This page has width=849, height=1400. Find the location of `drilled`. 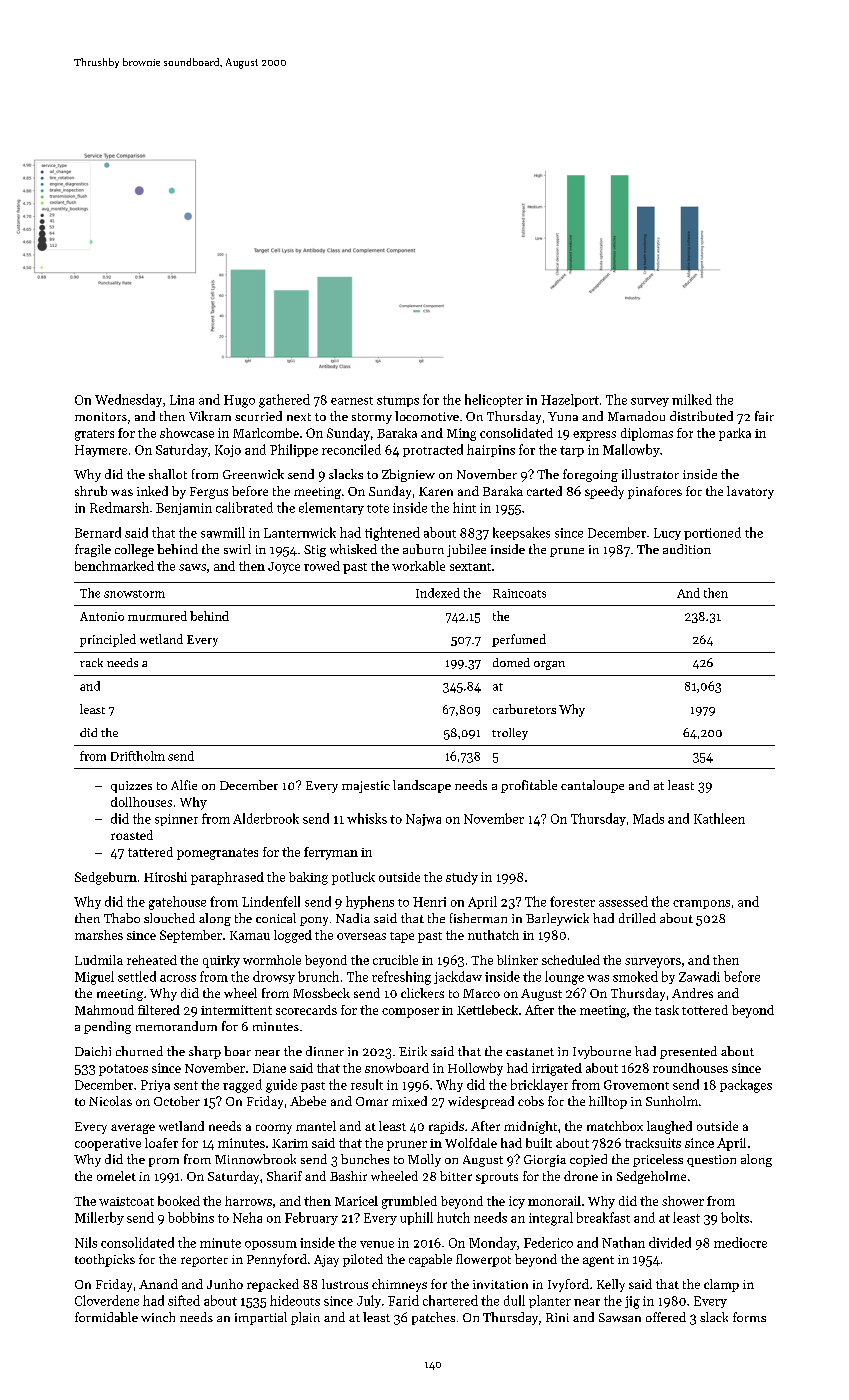

drilled is located at coordinates (637, 918).
